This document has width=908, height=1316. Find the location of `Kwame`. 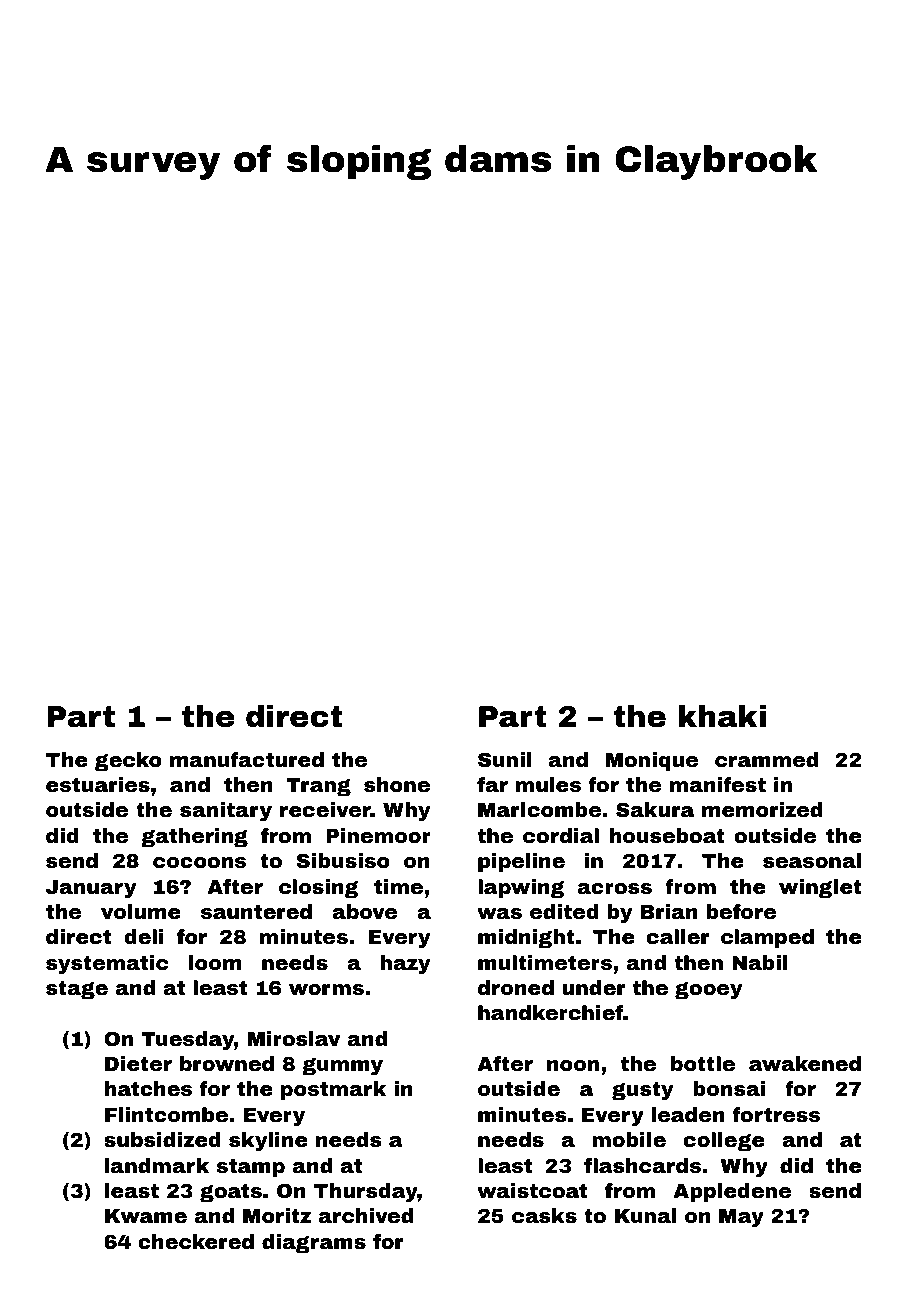

Kwame is located at coordinates (146, 1216).
